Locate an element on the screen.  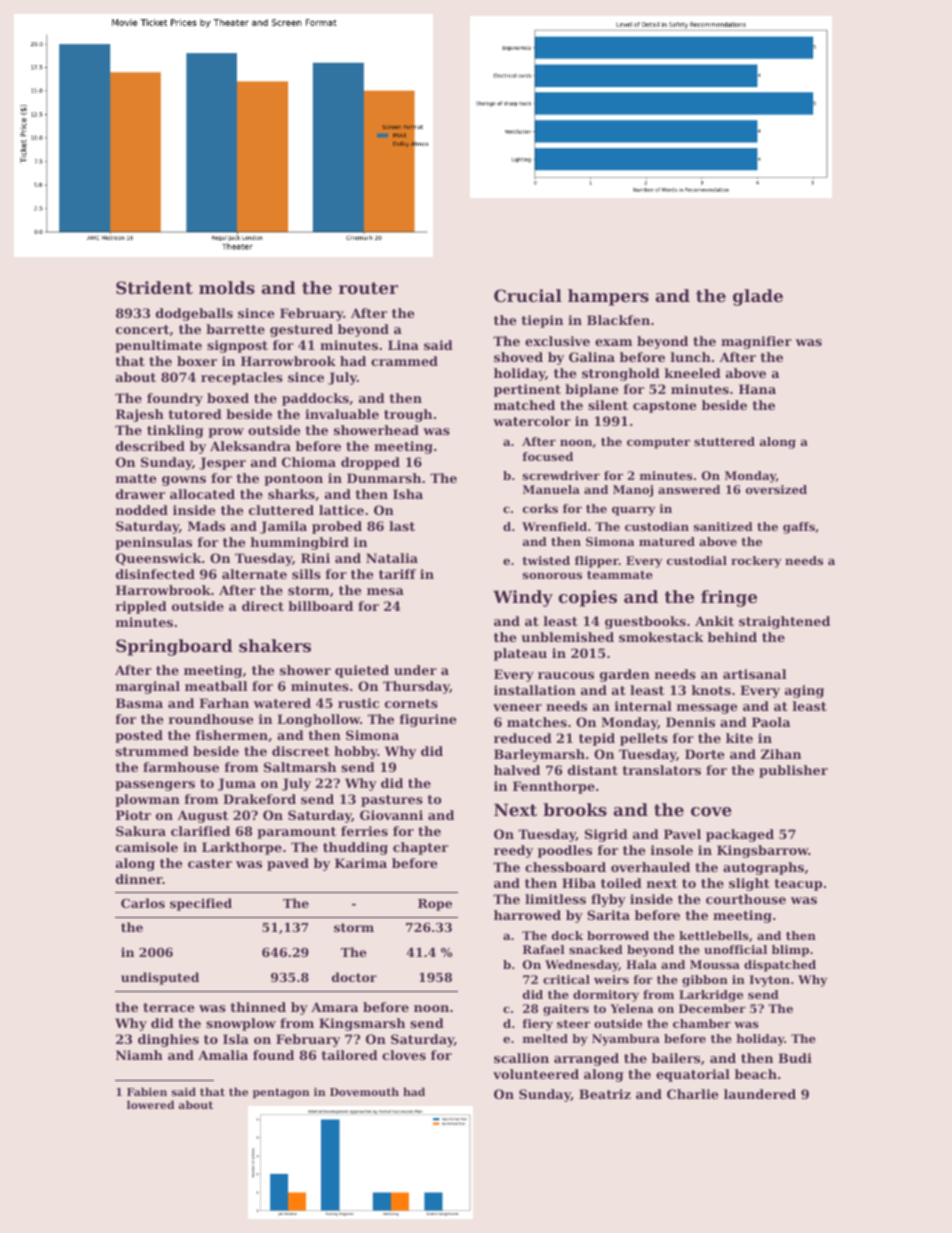
molds is located at coordinates (227, 287).
